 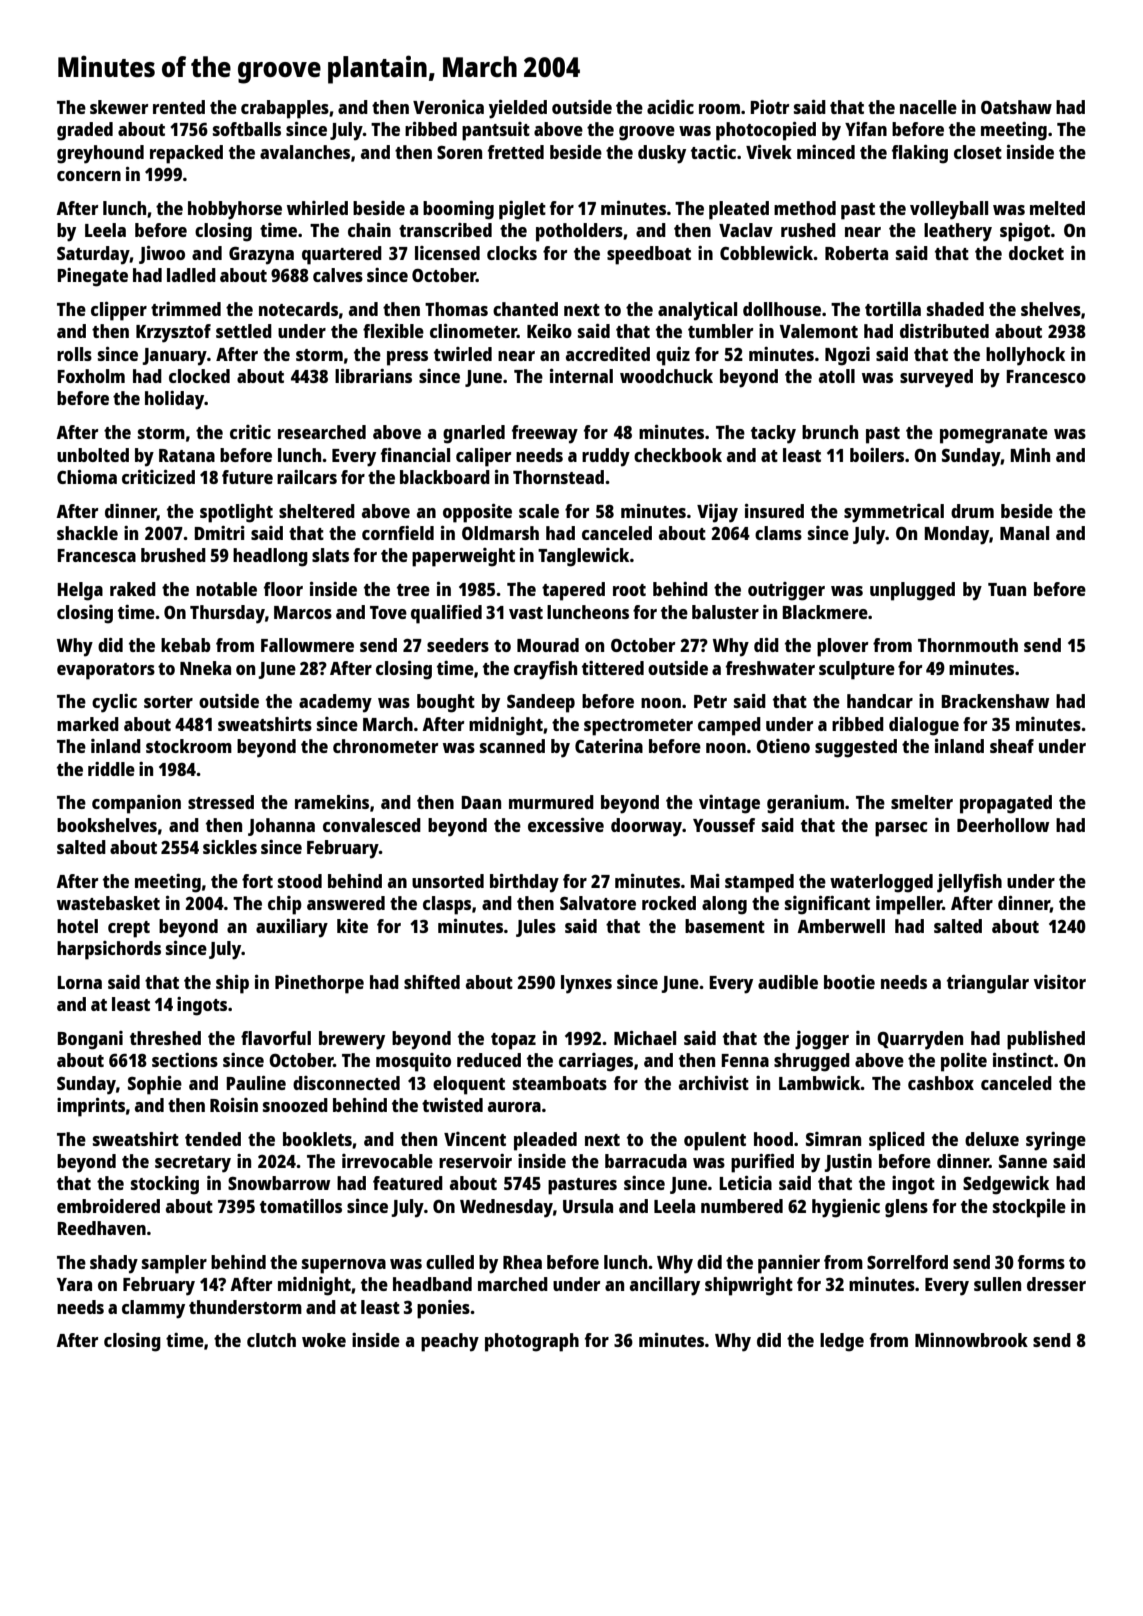 What do you see at coordinates (670, 107) in the page?
I see `acidic` at bounding box center [670, 107].
